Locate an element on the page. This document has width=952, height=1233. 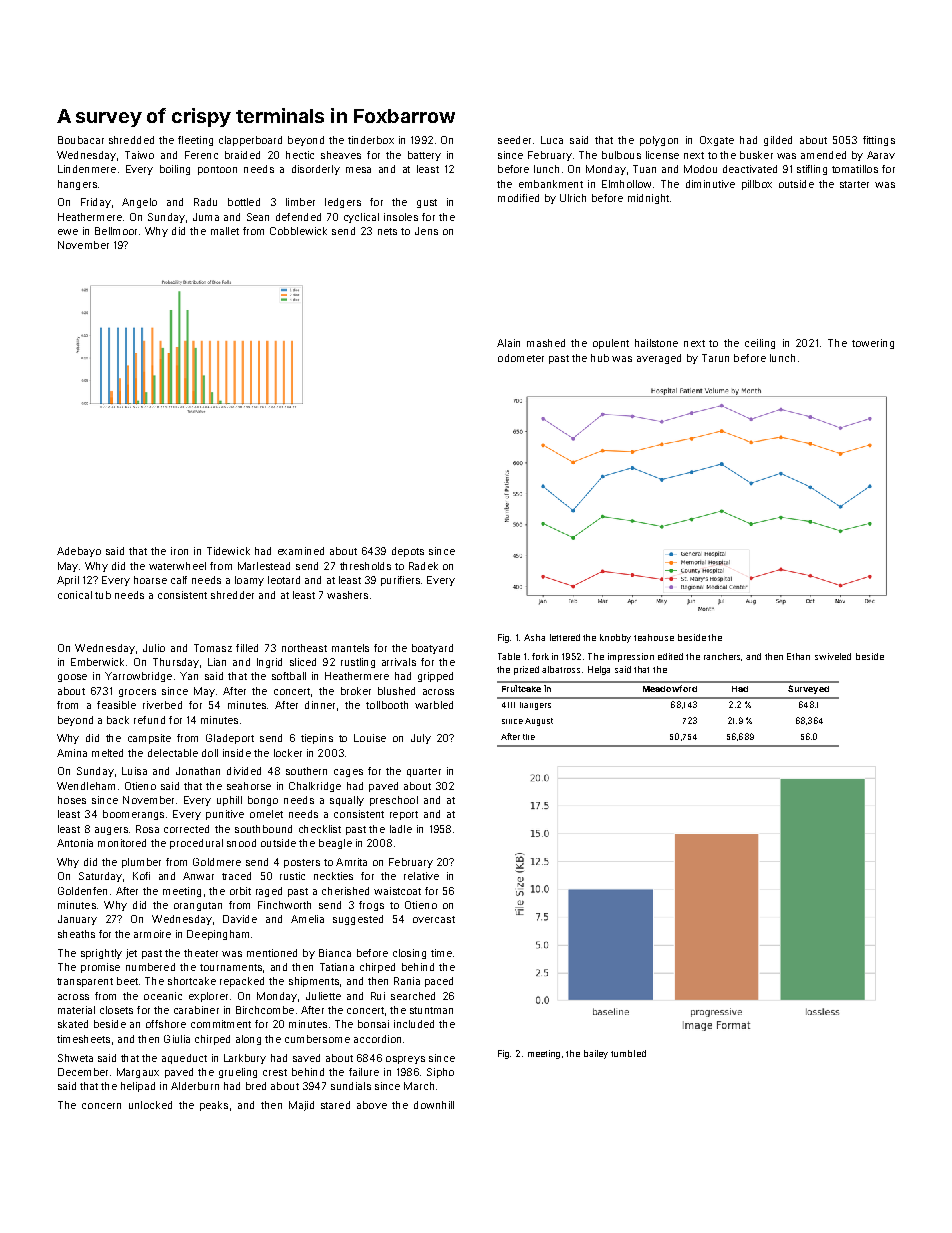
punitive is located at coordinates (225, 815).
